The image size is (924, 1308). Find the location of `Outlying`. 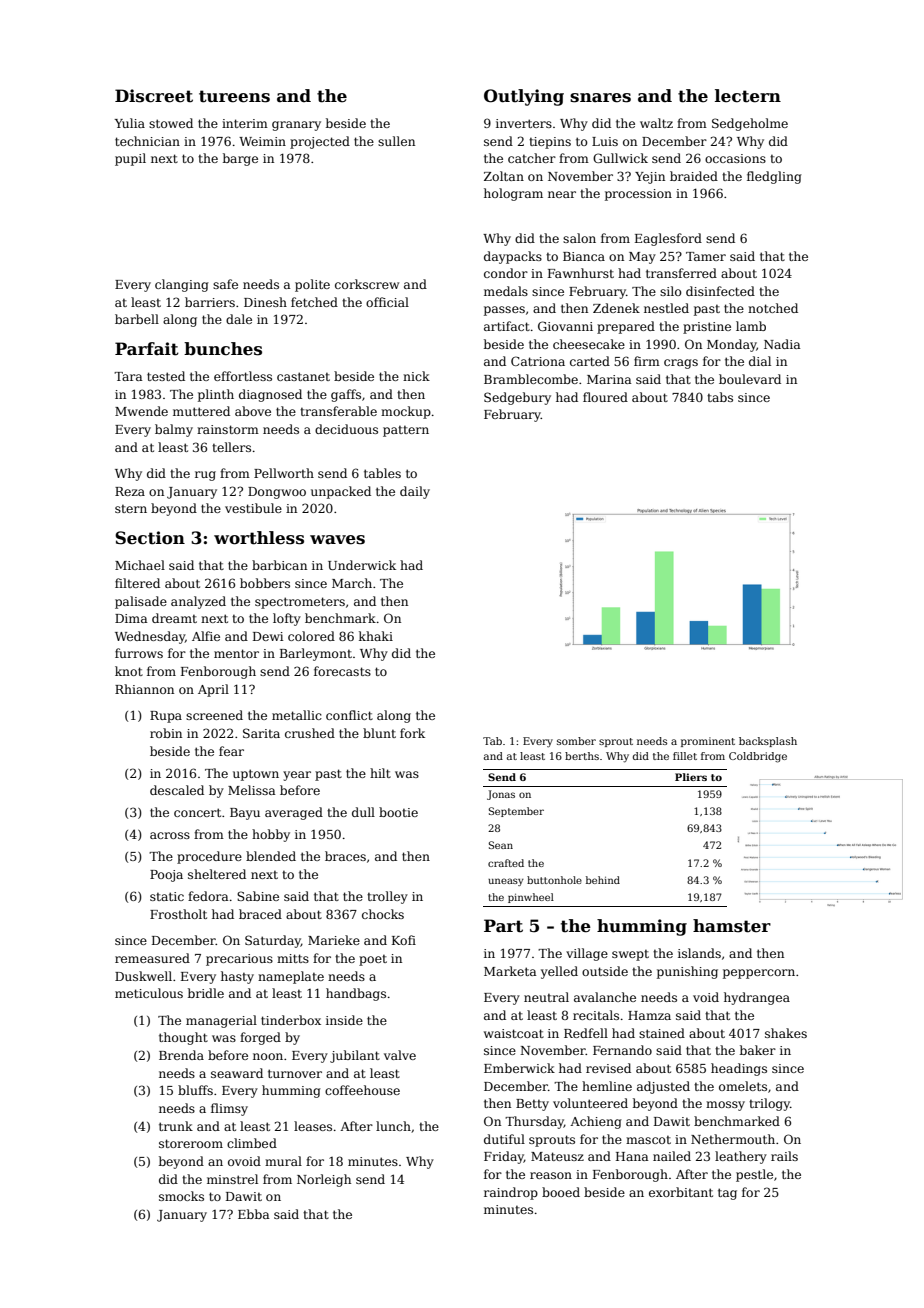

Outlying is located at coordinates (524, 97).
